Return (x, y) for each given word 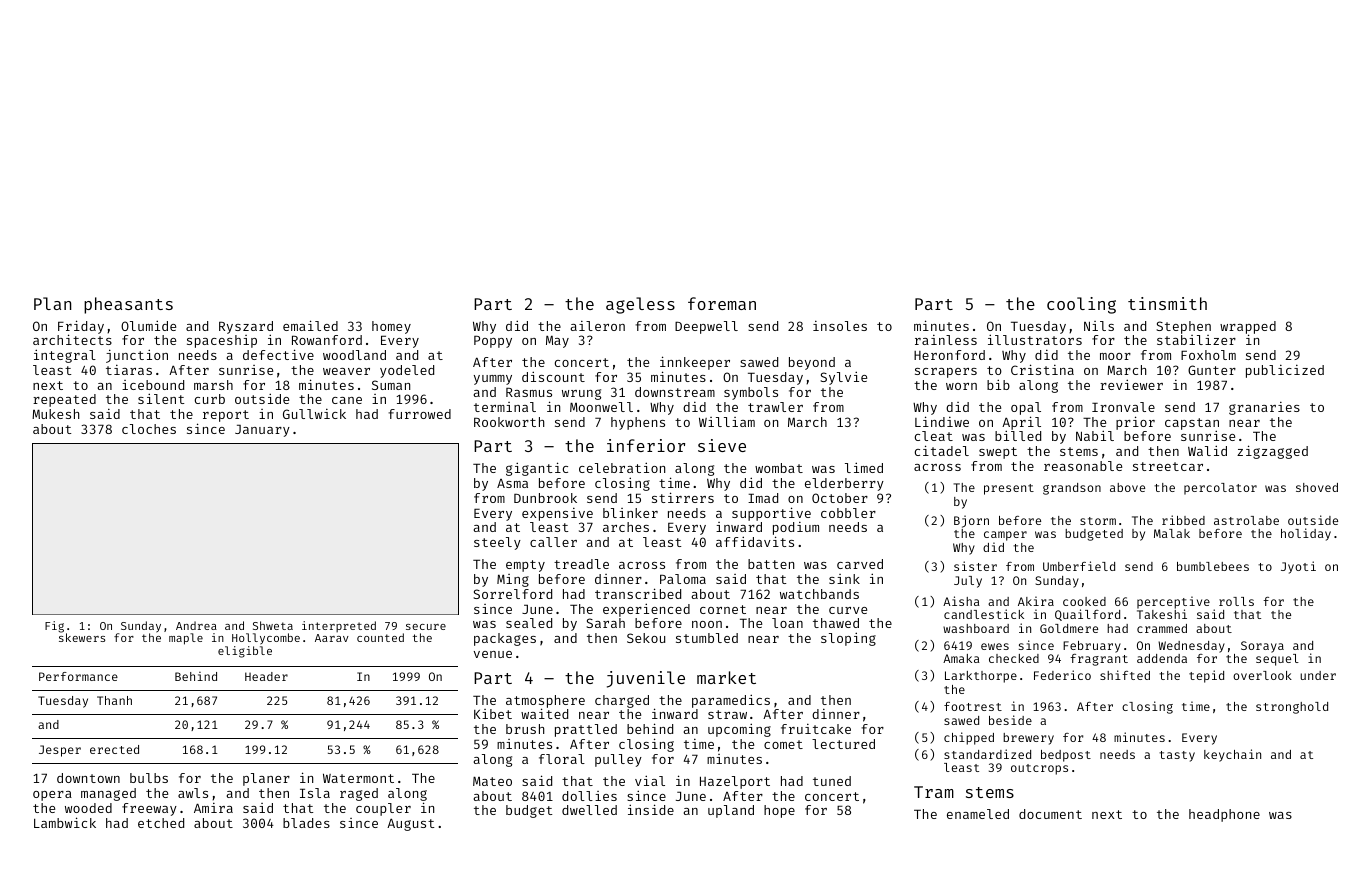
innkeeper (695, 364)
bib (998, 384)
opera (52, 796)
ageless (640, 305)
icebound (153, 385)
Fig (54, 627)
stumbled (707, 638)
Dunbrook (545, 498)
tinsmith (1167, 303)
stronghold (1292, 708)
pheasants (128, 305)
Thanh (114, 700)
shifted (1125, 675)
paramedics (731, 701)
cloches (149, 429)
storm (1098, 521)
